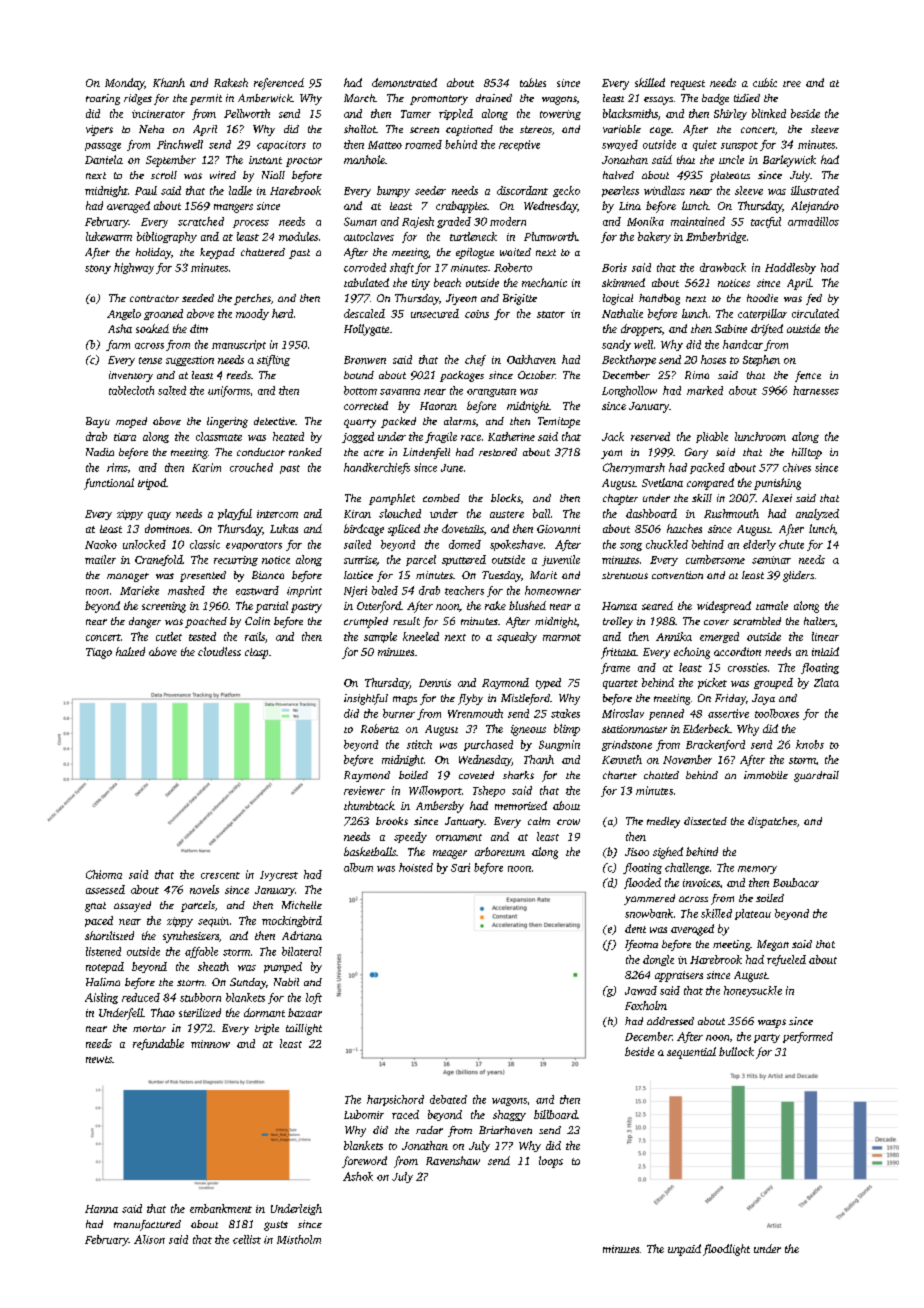  What do you see at coordinates (726, 1250) in the screenshot?
I see `floodlight` at bounding box center [726, 1250].
